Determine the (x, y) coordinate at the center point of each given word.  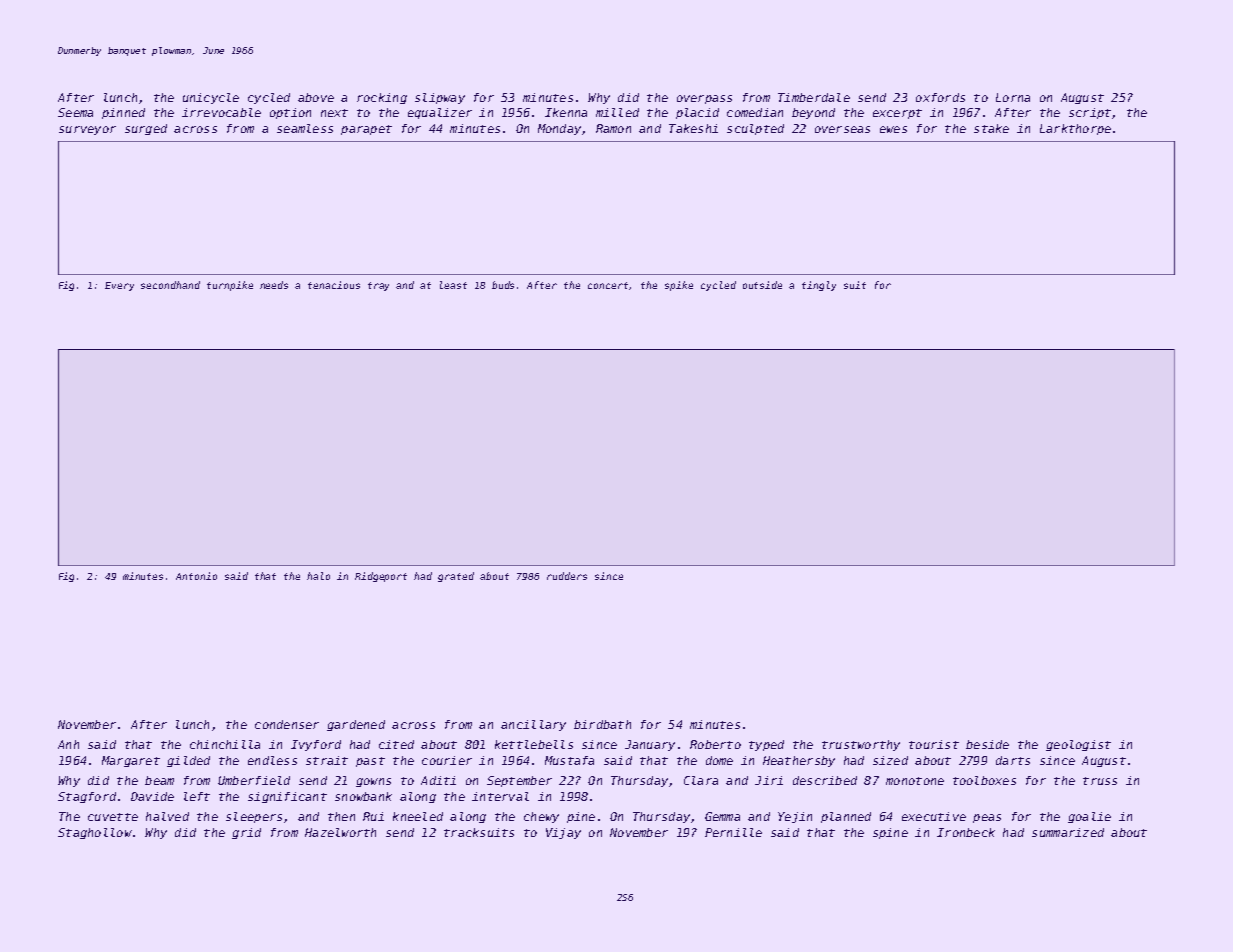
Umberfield (254, 780)
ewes (893, 129)
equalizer (440, 113)
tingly (819, 286)
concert (609, 286)
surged (146, 129)
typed (766, 745)
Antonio (196, 576)
